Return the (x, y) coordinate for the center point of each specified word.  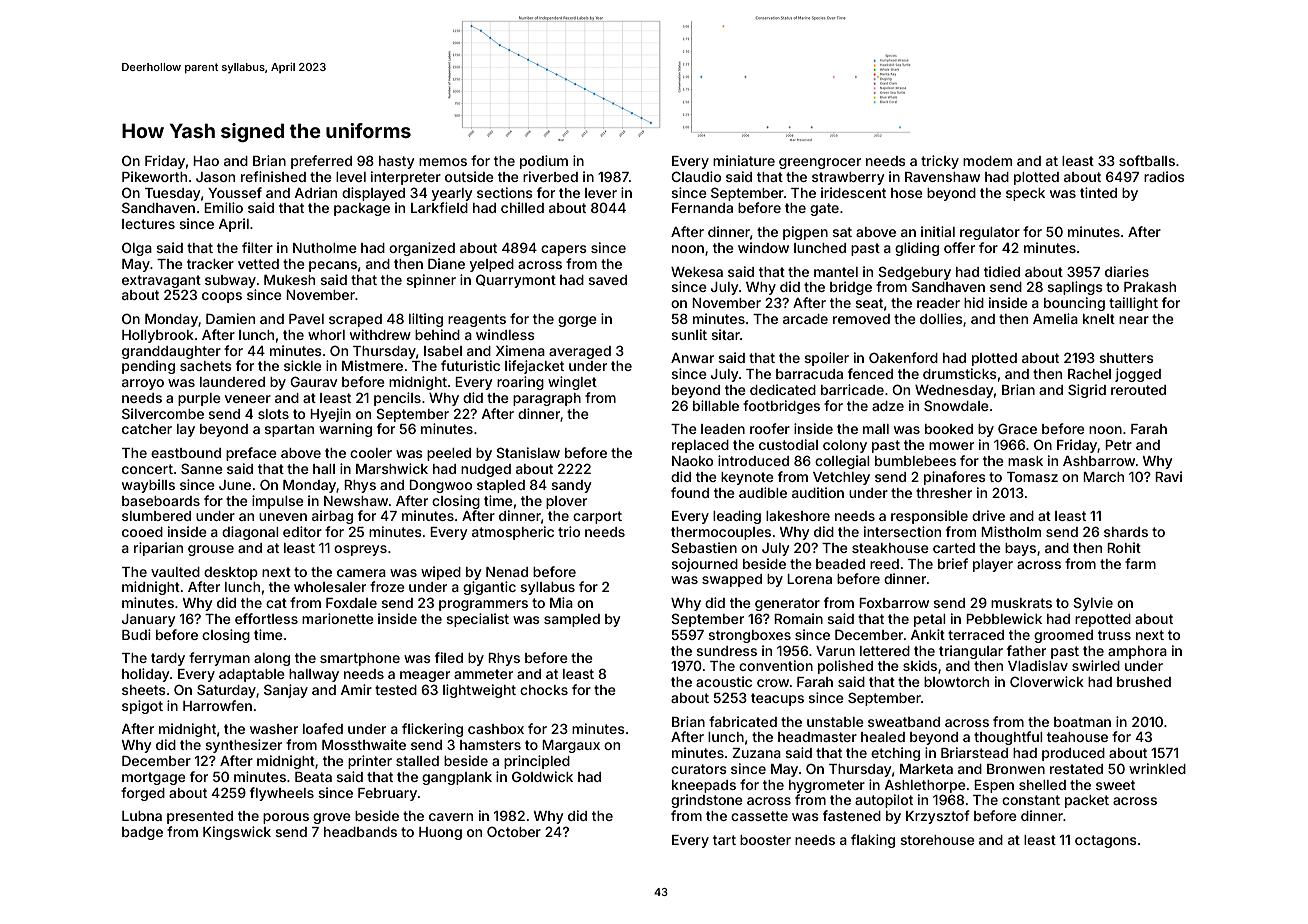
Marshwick (392, 468)
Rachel (1089, 374)
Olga (137, 249)
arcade (805, 319)
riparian (158, 549)
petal (930, 620)
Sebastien (704, 547)
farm (1140, 563)
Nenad (507, 572)
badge (142, 833)
